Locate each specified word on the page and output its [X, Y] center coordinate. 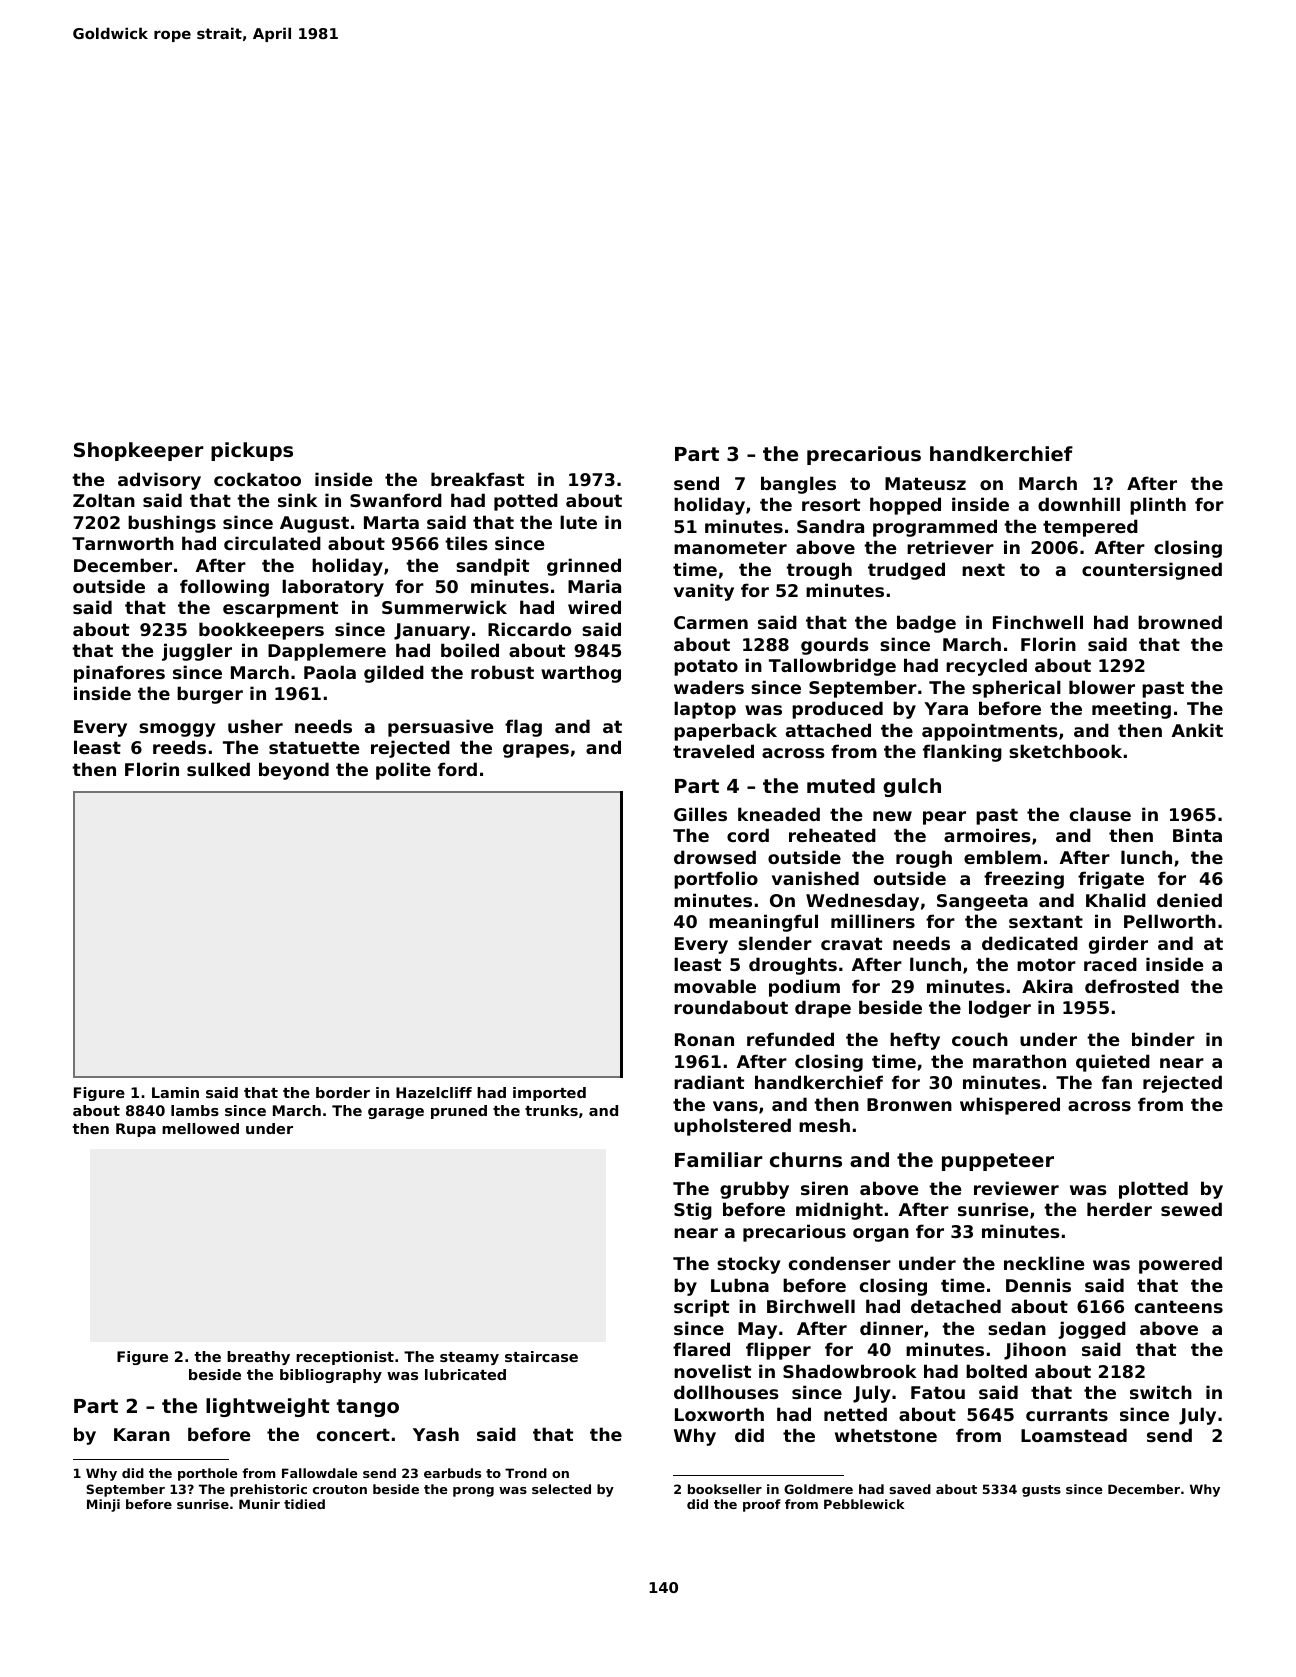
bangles [798, 485]
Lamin [175, 1092]
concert [353, 1434]
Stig [693, 1211]
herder [1119, 1209]
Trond [526, 1473]
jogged [1092, 1330]
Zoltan [104, 500]
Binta [1197, 835]
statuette [314, 747]
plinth [1158, 506]
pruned [459, 1112]
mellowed [200, 1128]
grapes [536, 751]
